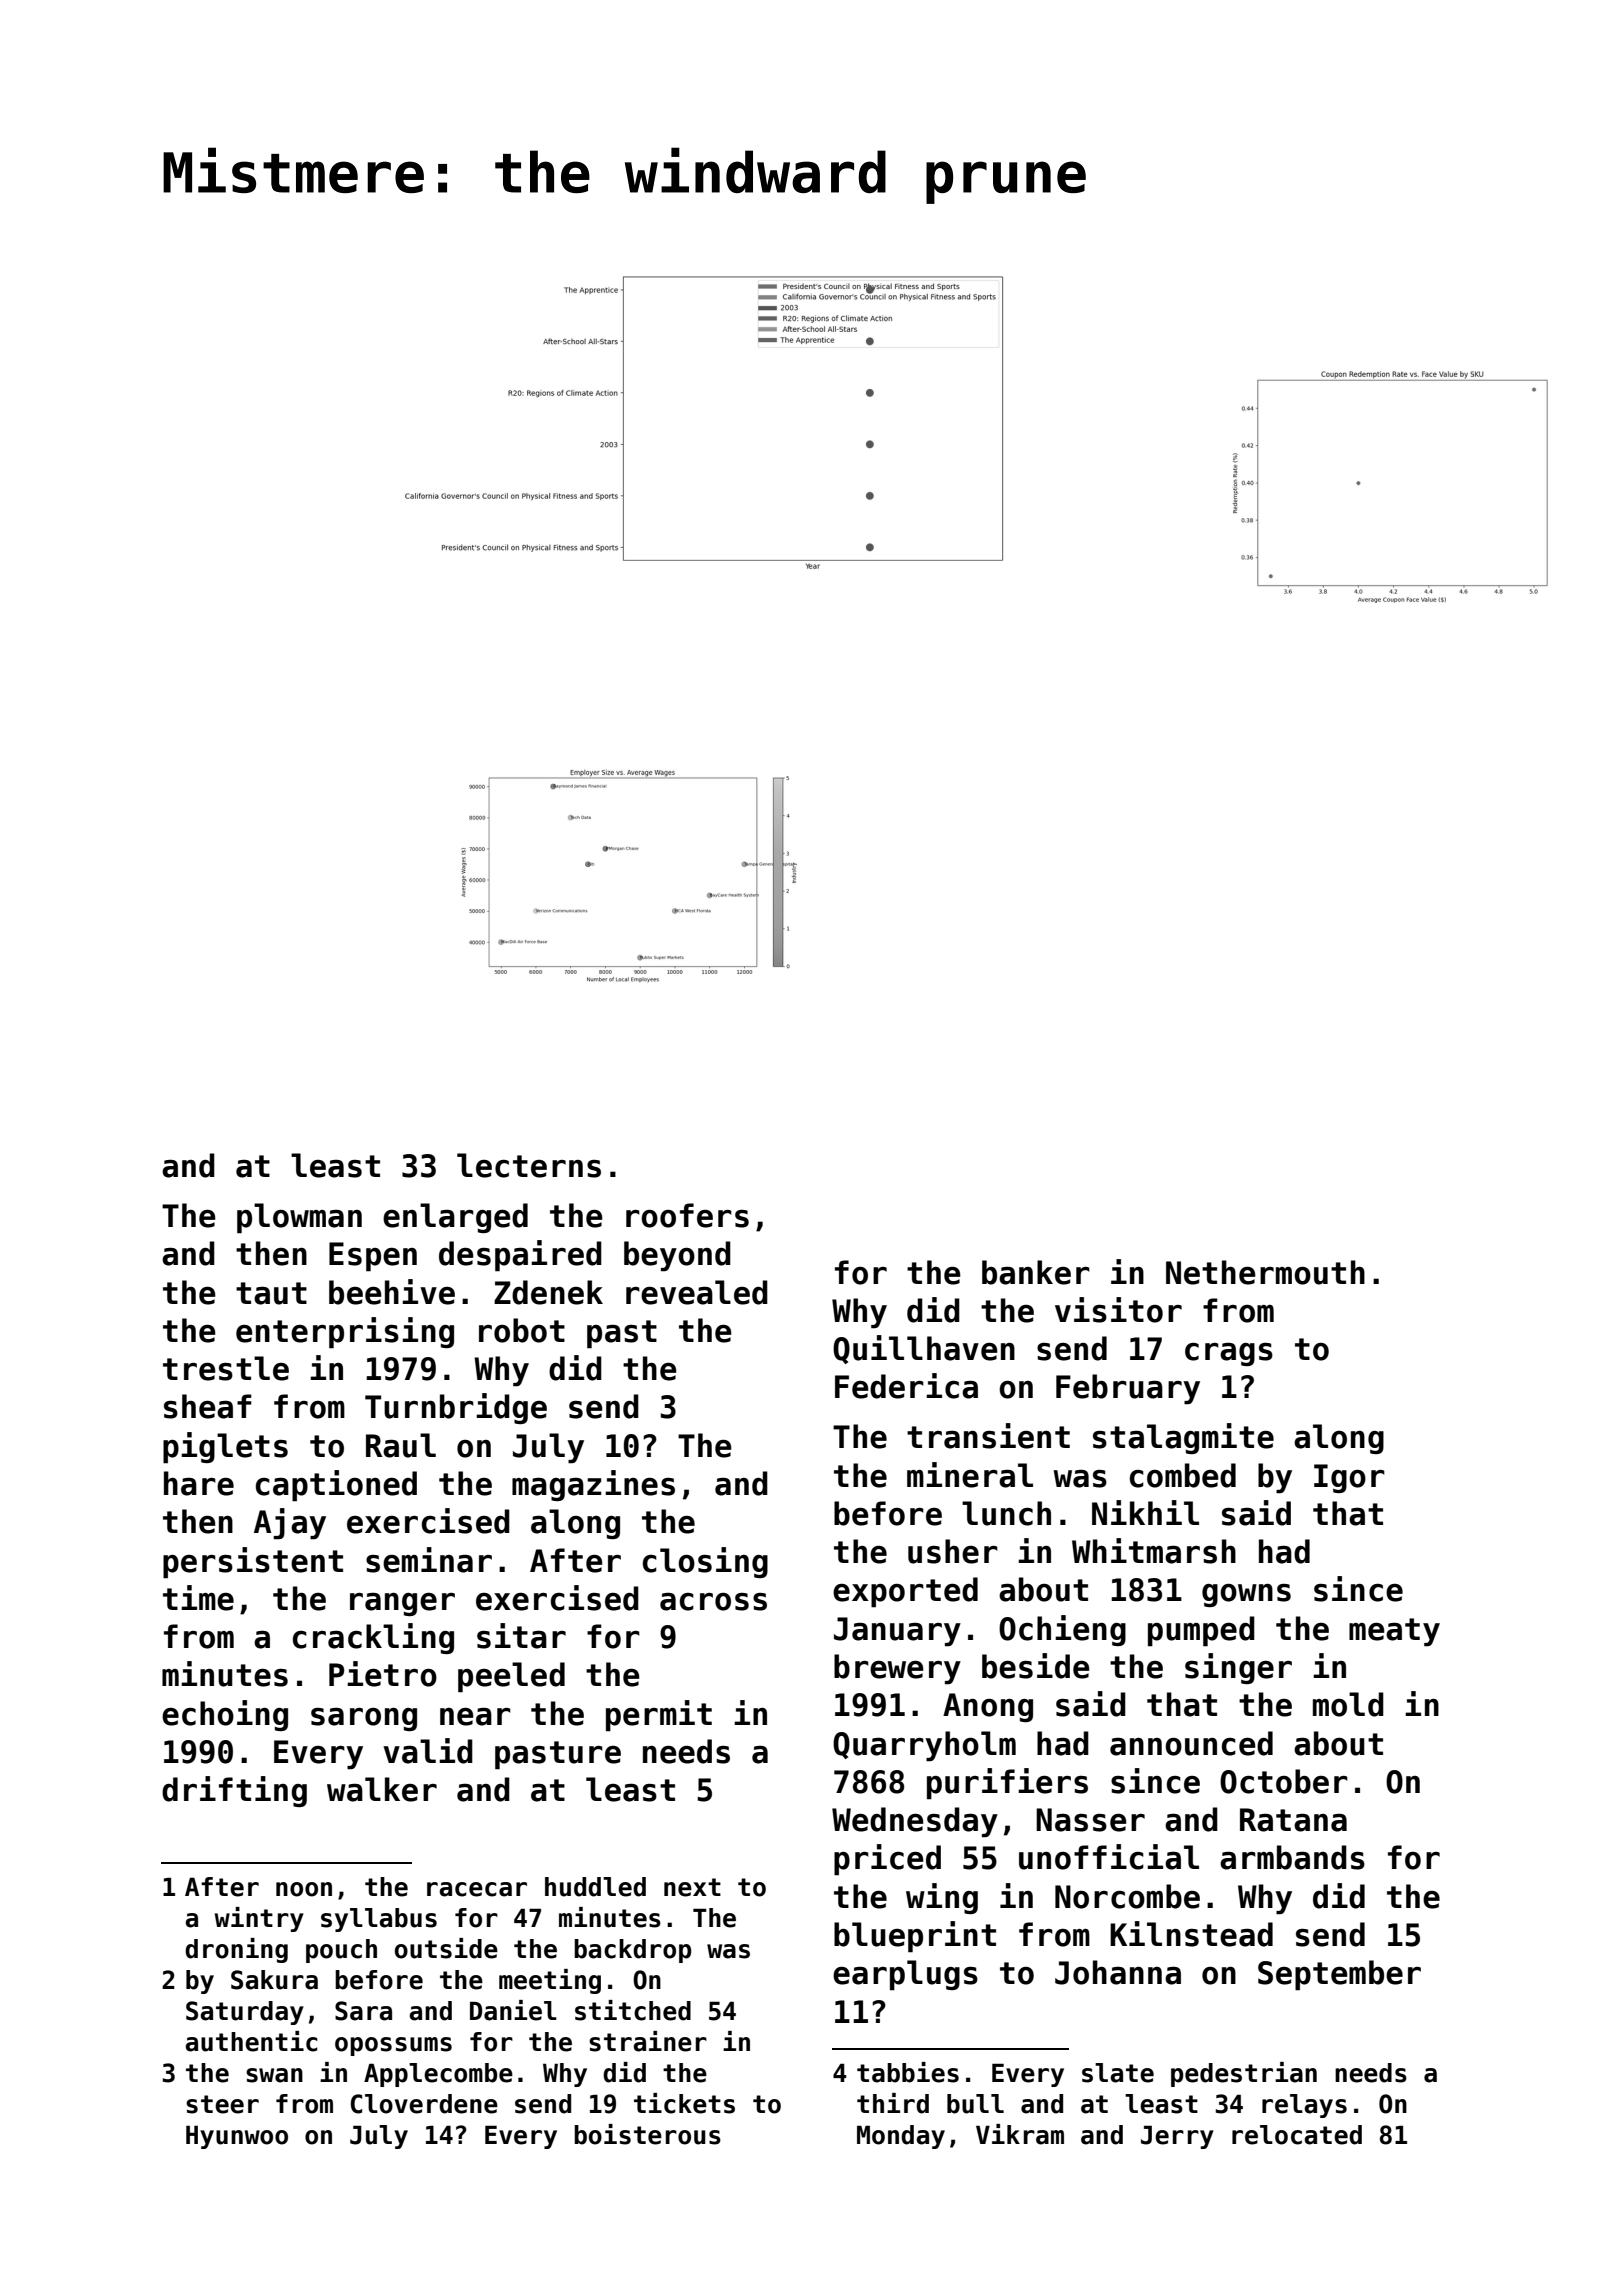 This page has height=2292, width=1620. What do you see at coordinates (632, 1951) in the page?
I see `backdrop` at bounding box center [632, 1951].
